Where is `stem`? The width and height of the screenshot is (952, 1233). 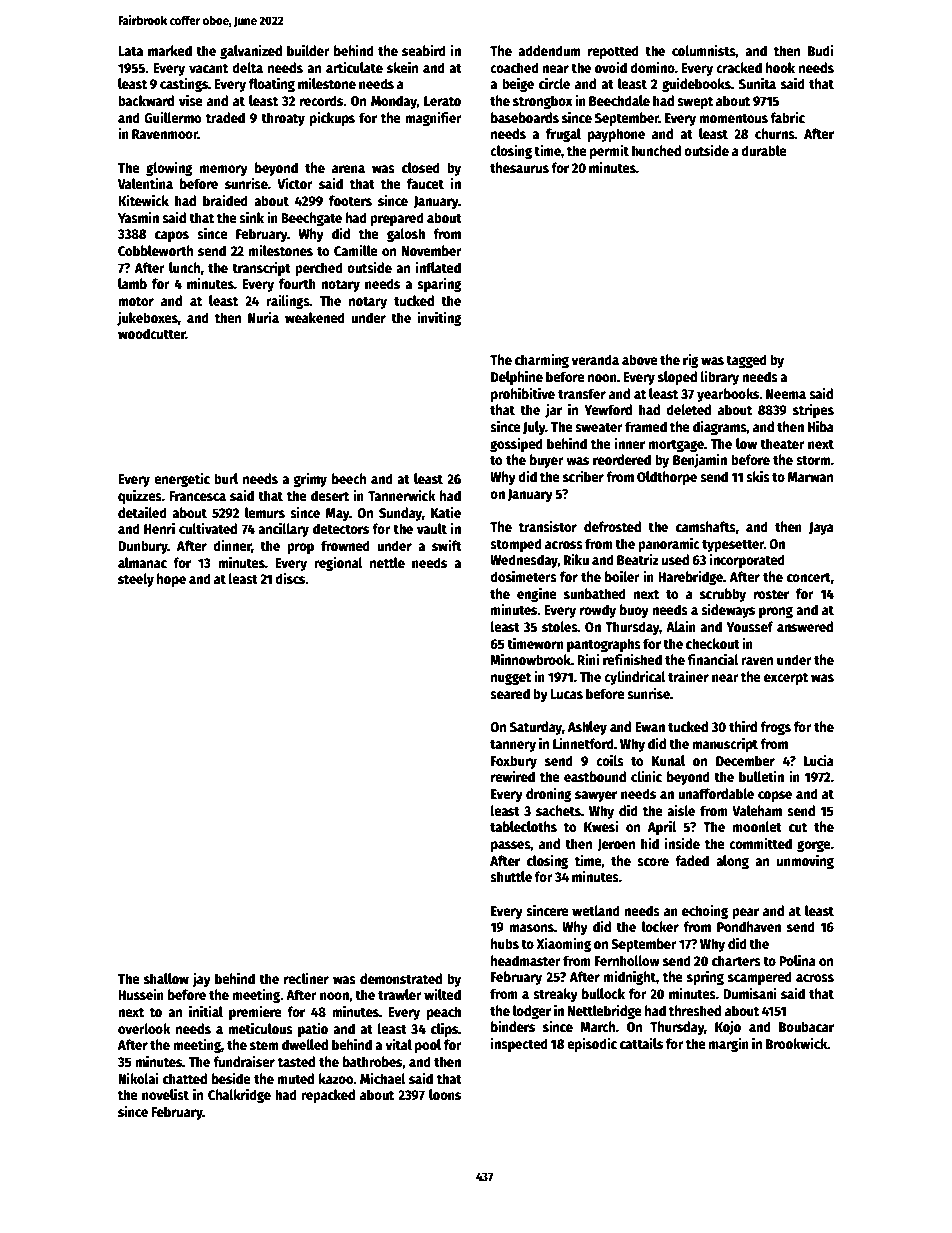
stem is located at coordinates (264, 1045).
